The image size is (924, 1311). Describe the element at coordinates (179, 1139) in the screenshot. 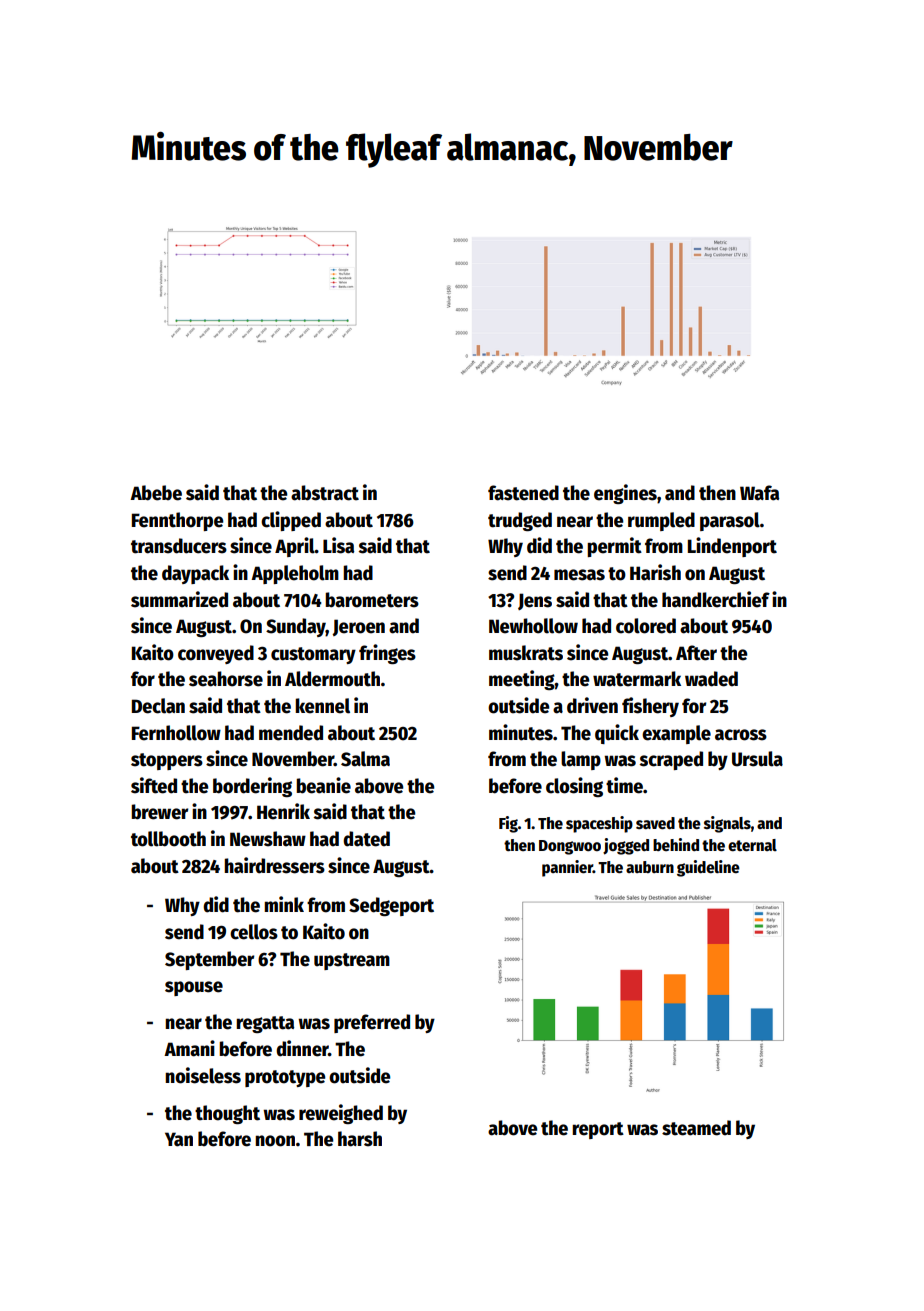

I see `Yan` at that location.
